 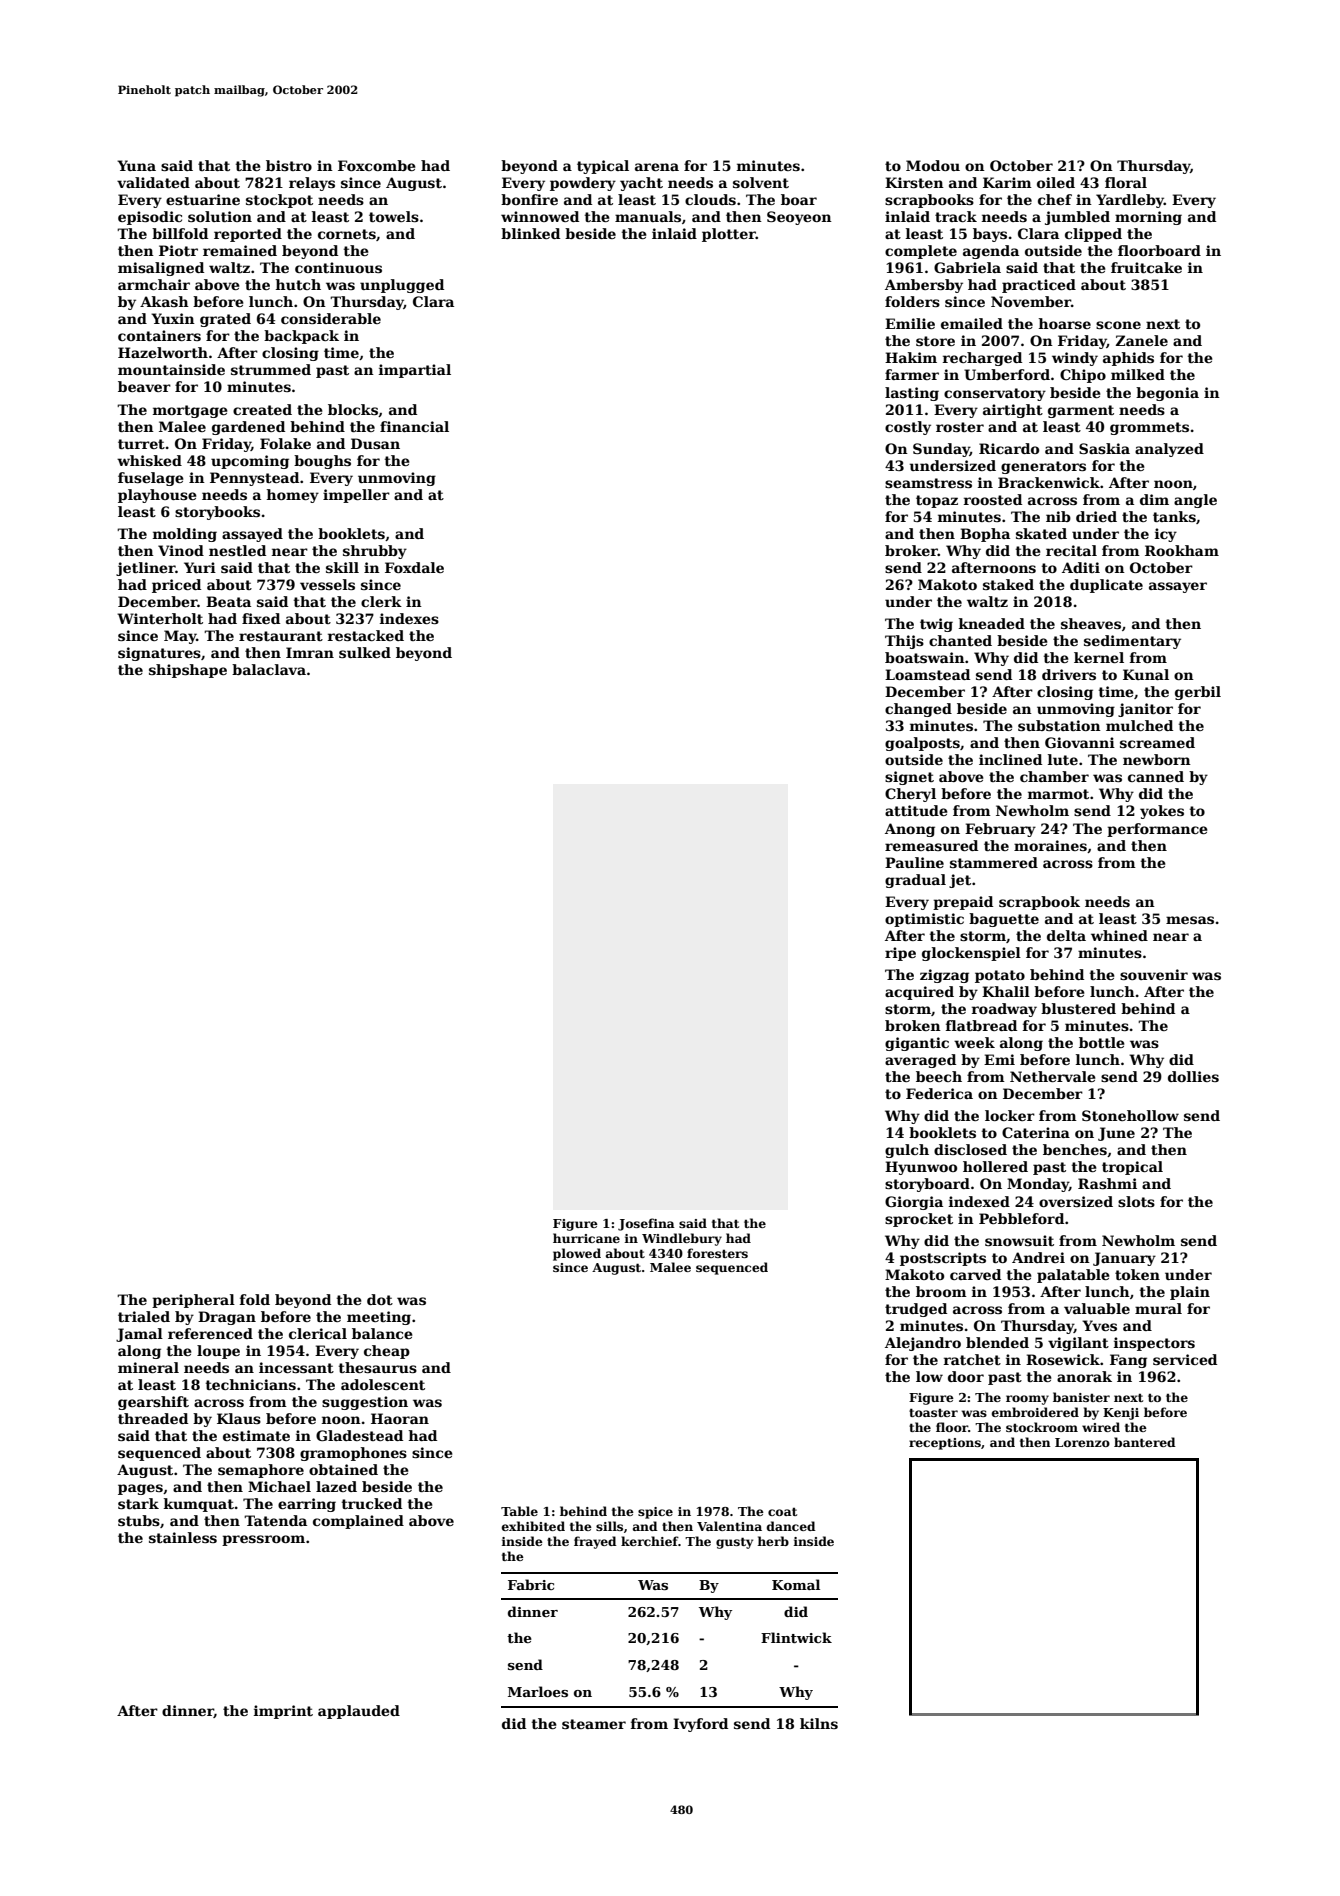 What do you see at coordinates (271, 369) in the document?
I see `strummed` at bounding box center [271, 369].
